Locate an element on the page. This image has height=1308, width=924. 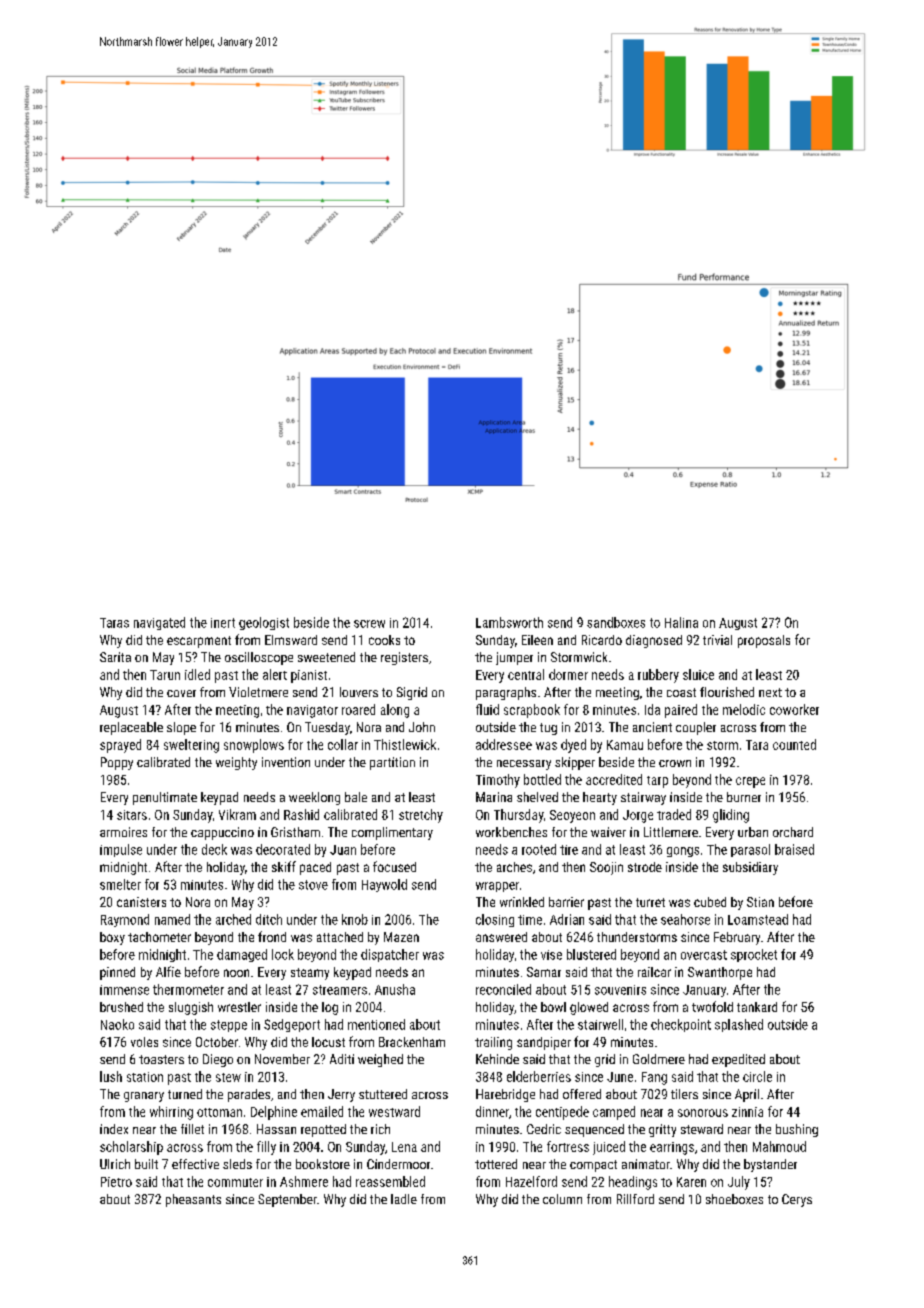
ladle is located at coordinates (404, 1199).
